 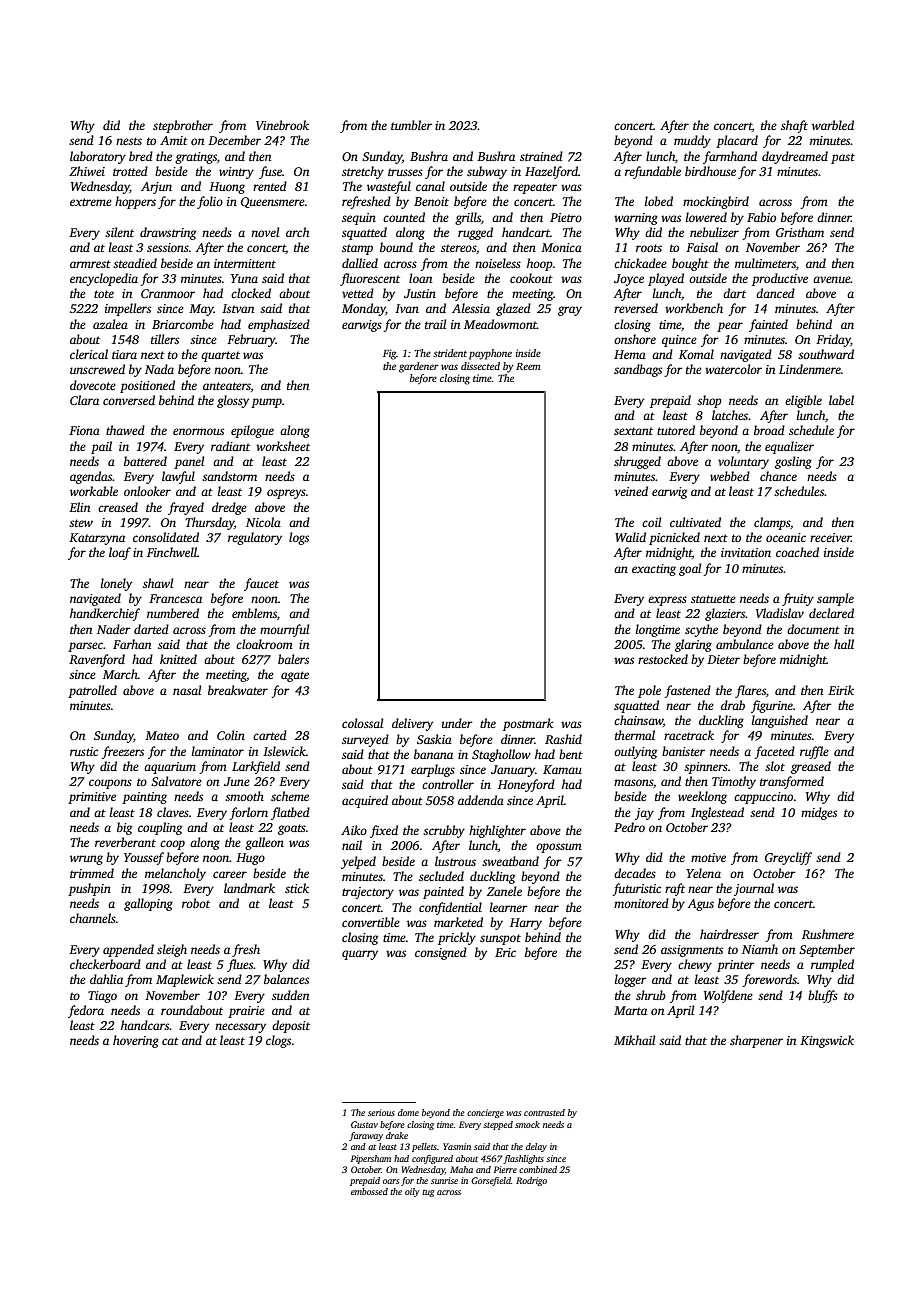 I want to click on embossed, so click(x=369, y=1191).
